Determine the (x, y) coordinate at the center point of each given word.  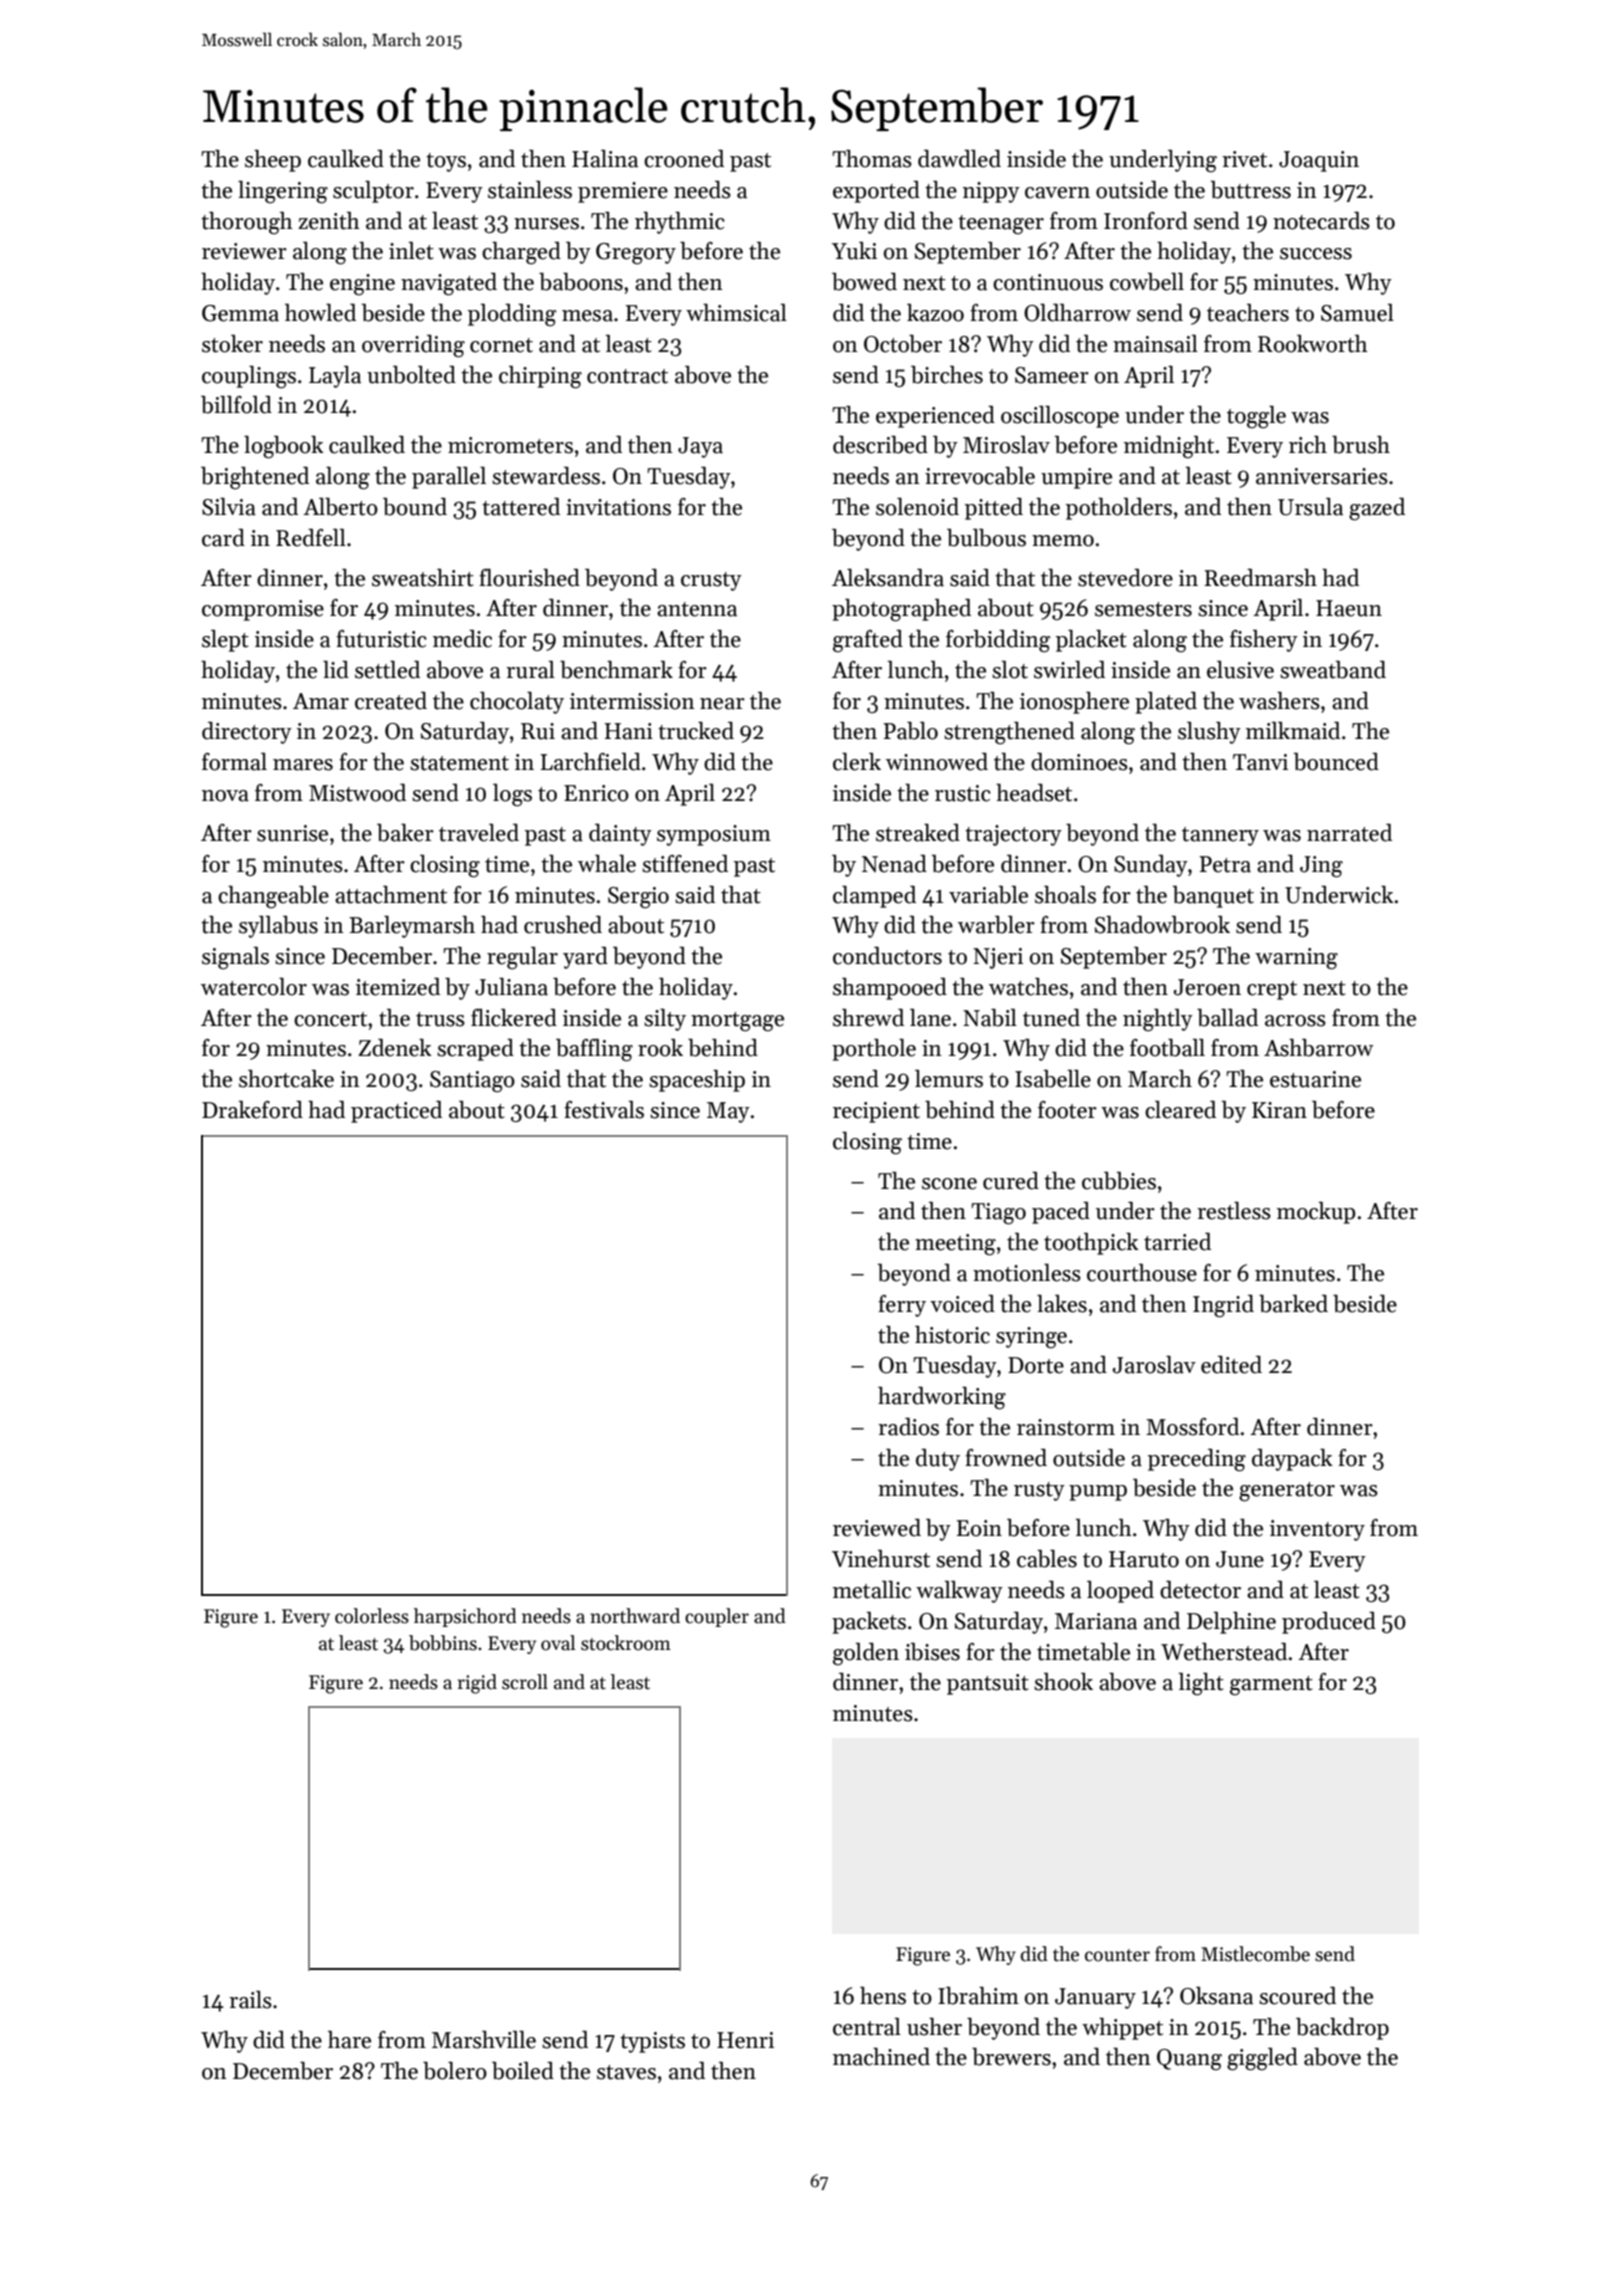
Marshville (484, 2040)
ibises (932, 1652)
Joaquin (1319, 161)
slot (1010, 670)
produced (1329, 1623)
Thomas (872, 159)
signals (235, 958)
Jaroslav (1154, 1365)
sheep (273, 161)
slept (225, 641)
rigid (477, 1684)
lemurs (949, 1079)
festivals (604, 1110)
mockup (1316, 1213)
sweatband (1333, 670)
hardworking (942, 1398)
